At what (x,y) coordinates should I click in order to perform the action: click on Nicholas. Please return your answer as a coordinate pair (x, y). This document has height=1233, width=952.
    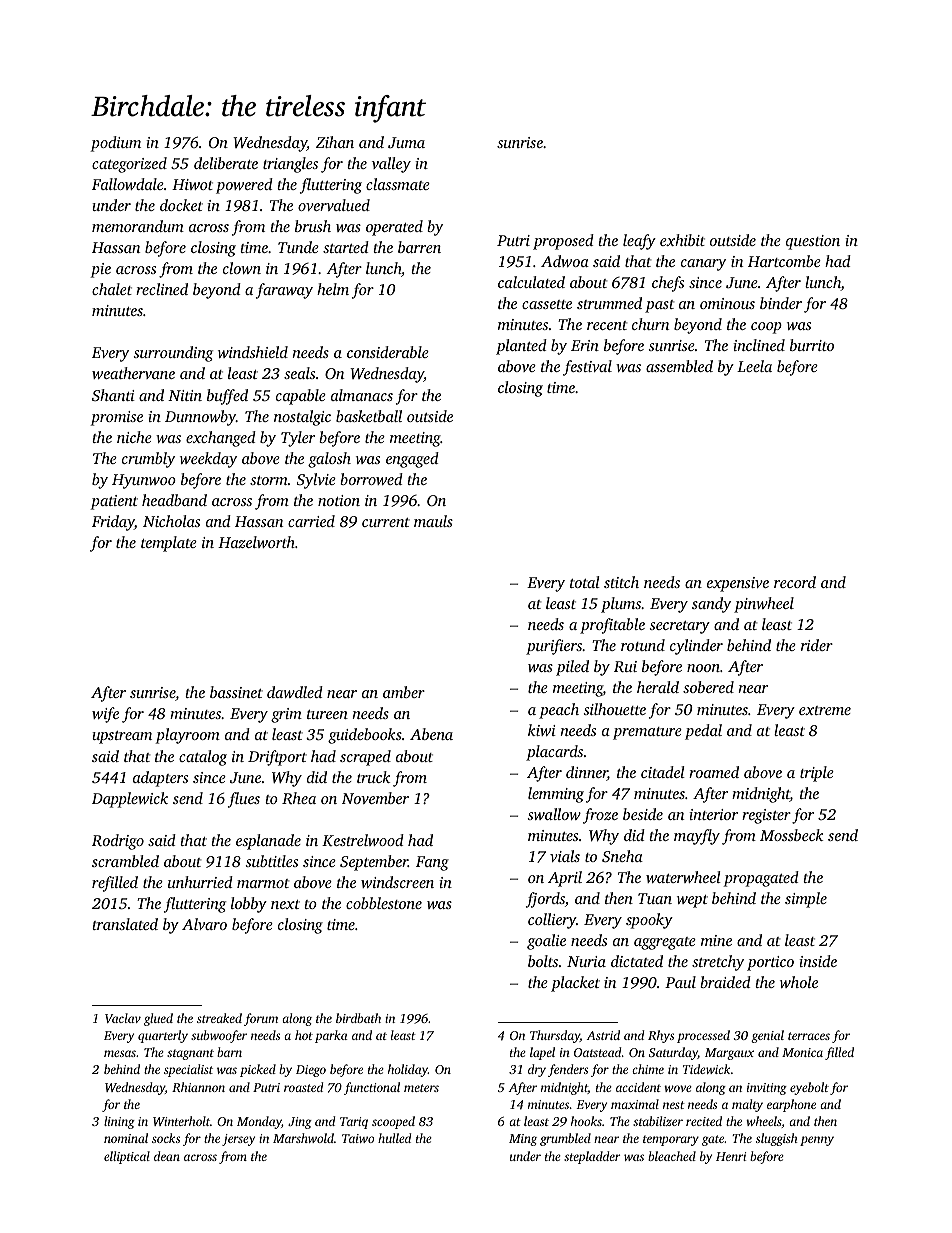
    Looking at the image, I should click on (171, 521).
